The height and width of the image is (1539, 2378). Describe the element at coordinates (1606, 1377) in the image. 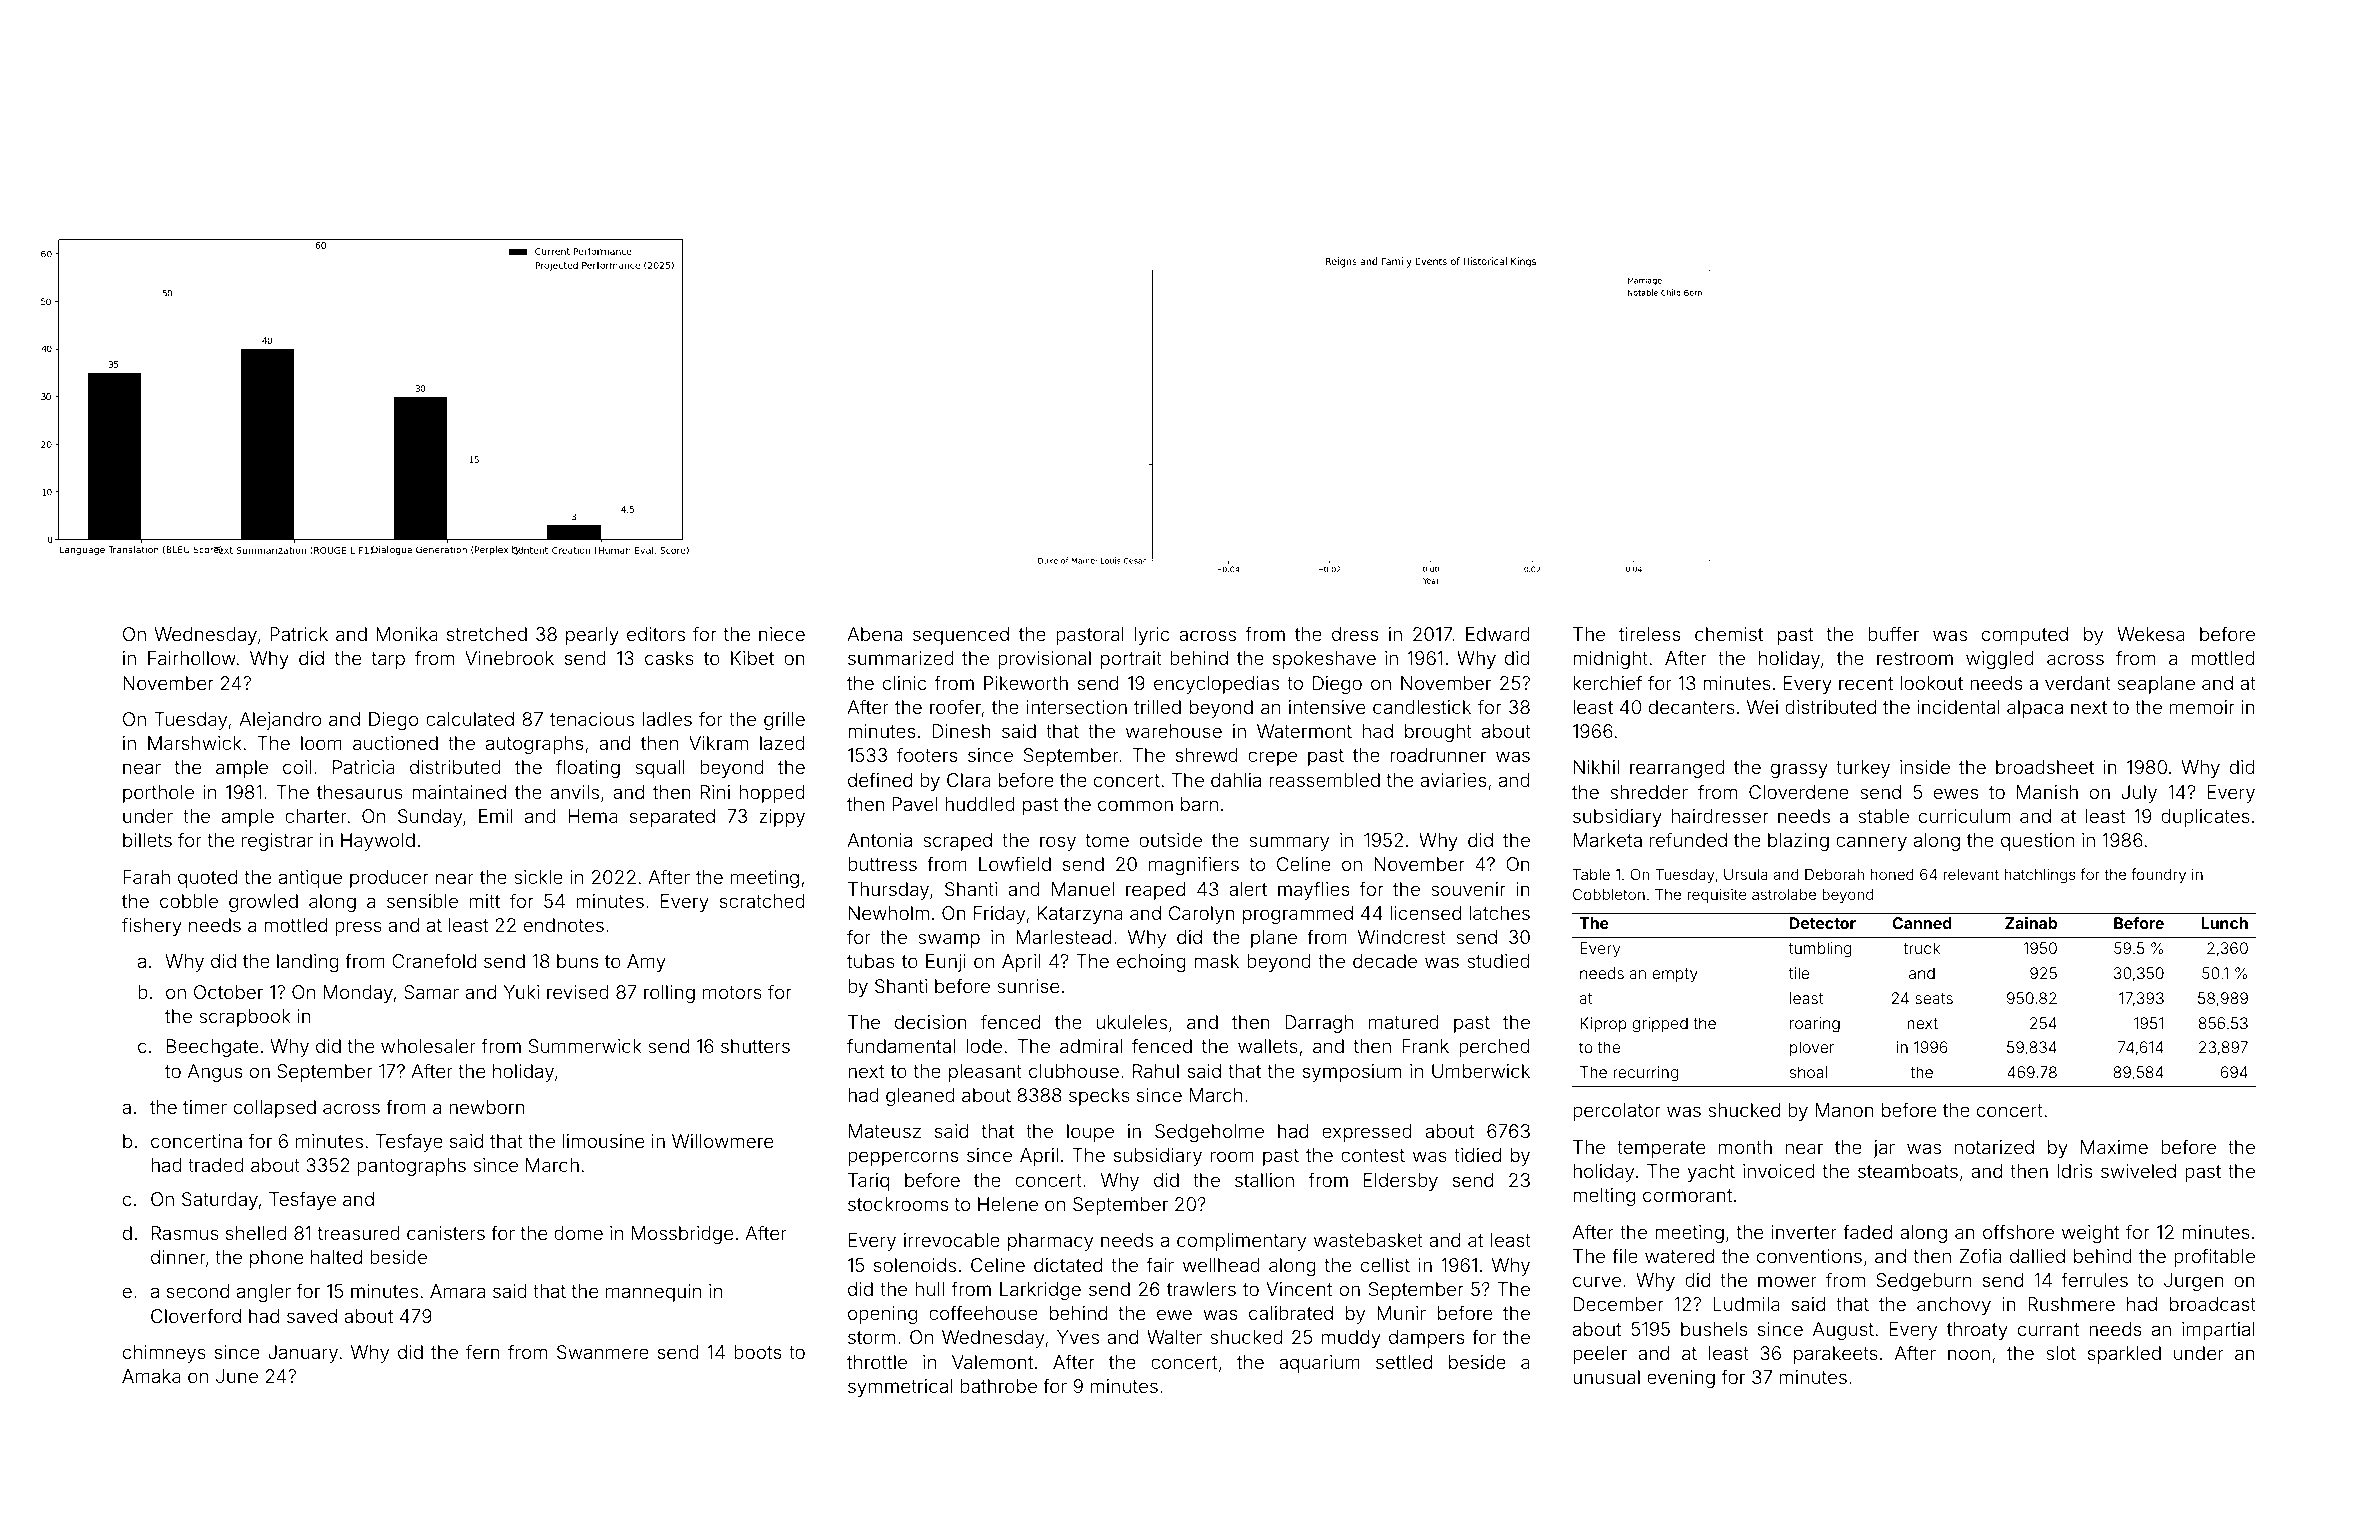

I see `unusual` at that location.
